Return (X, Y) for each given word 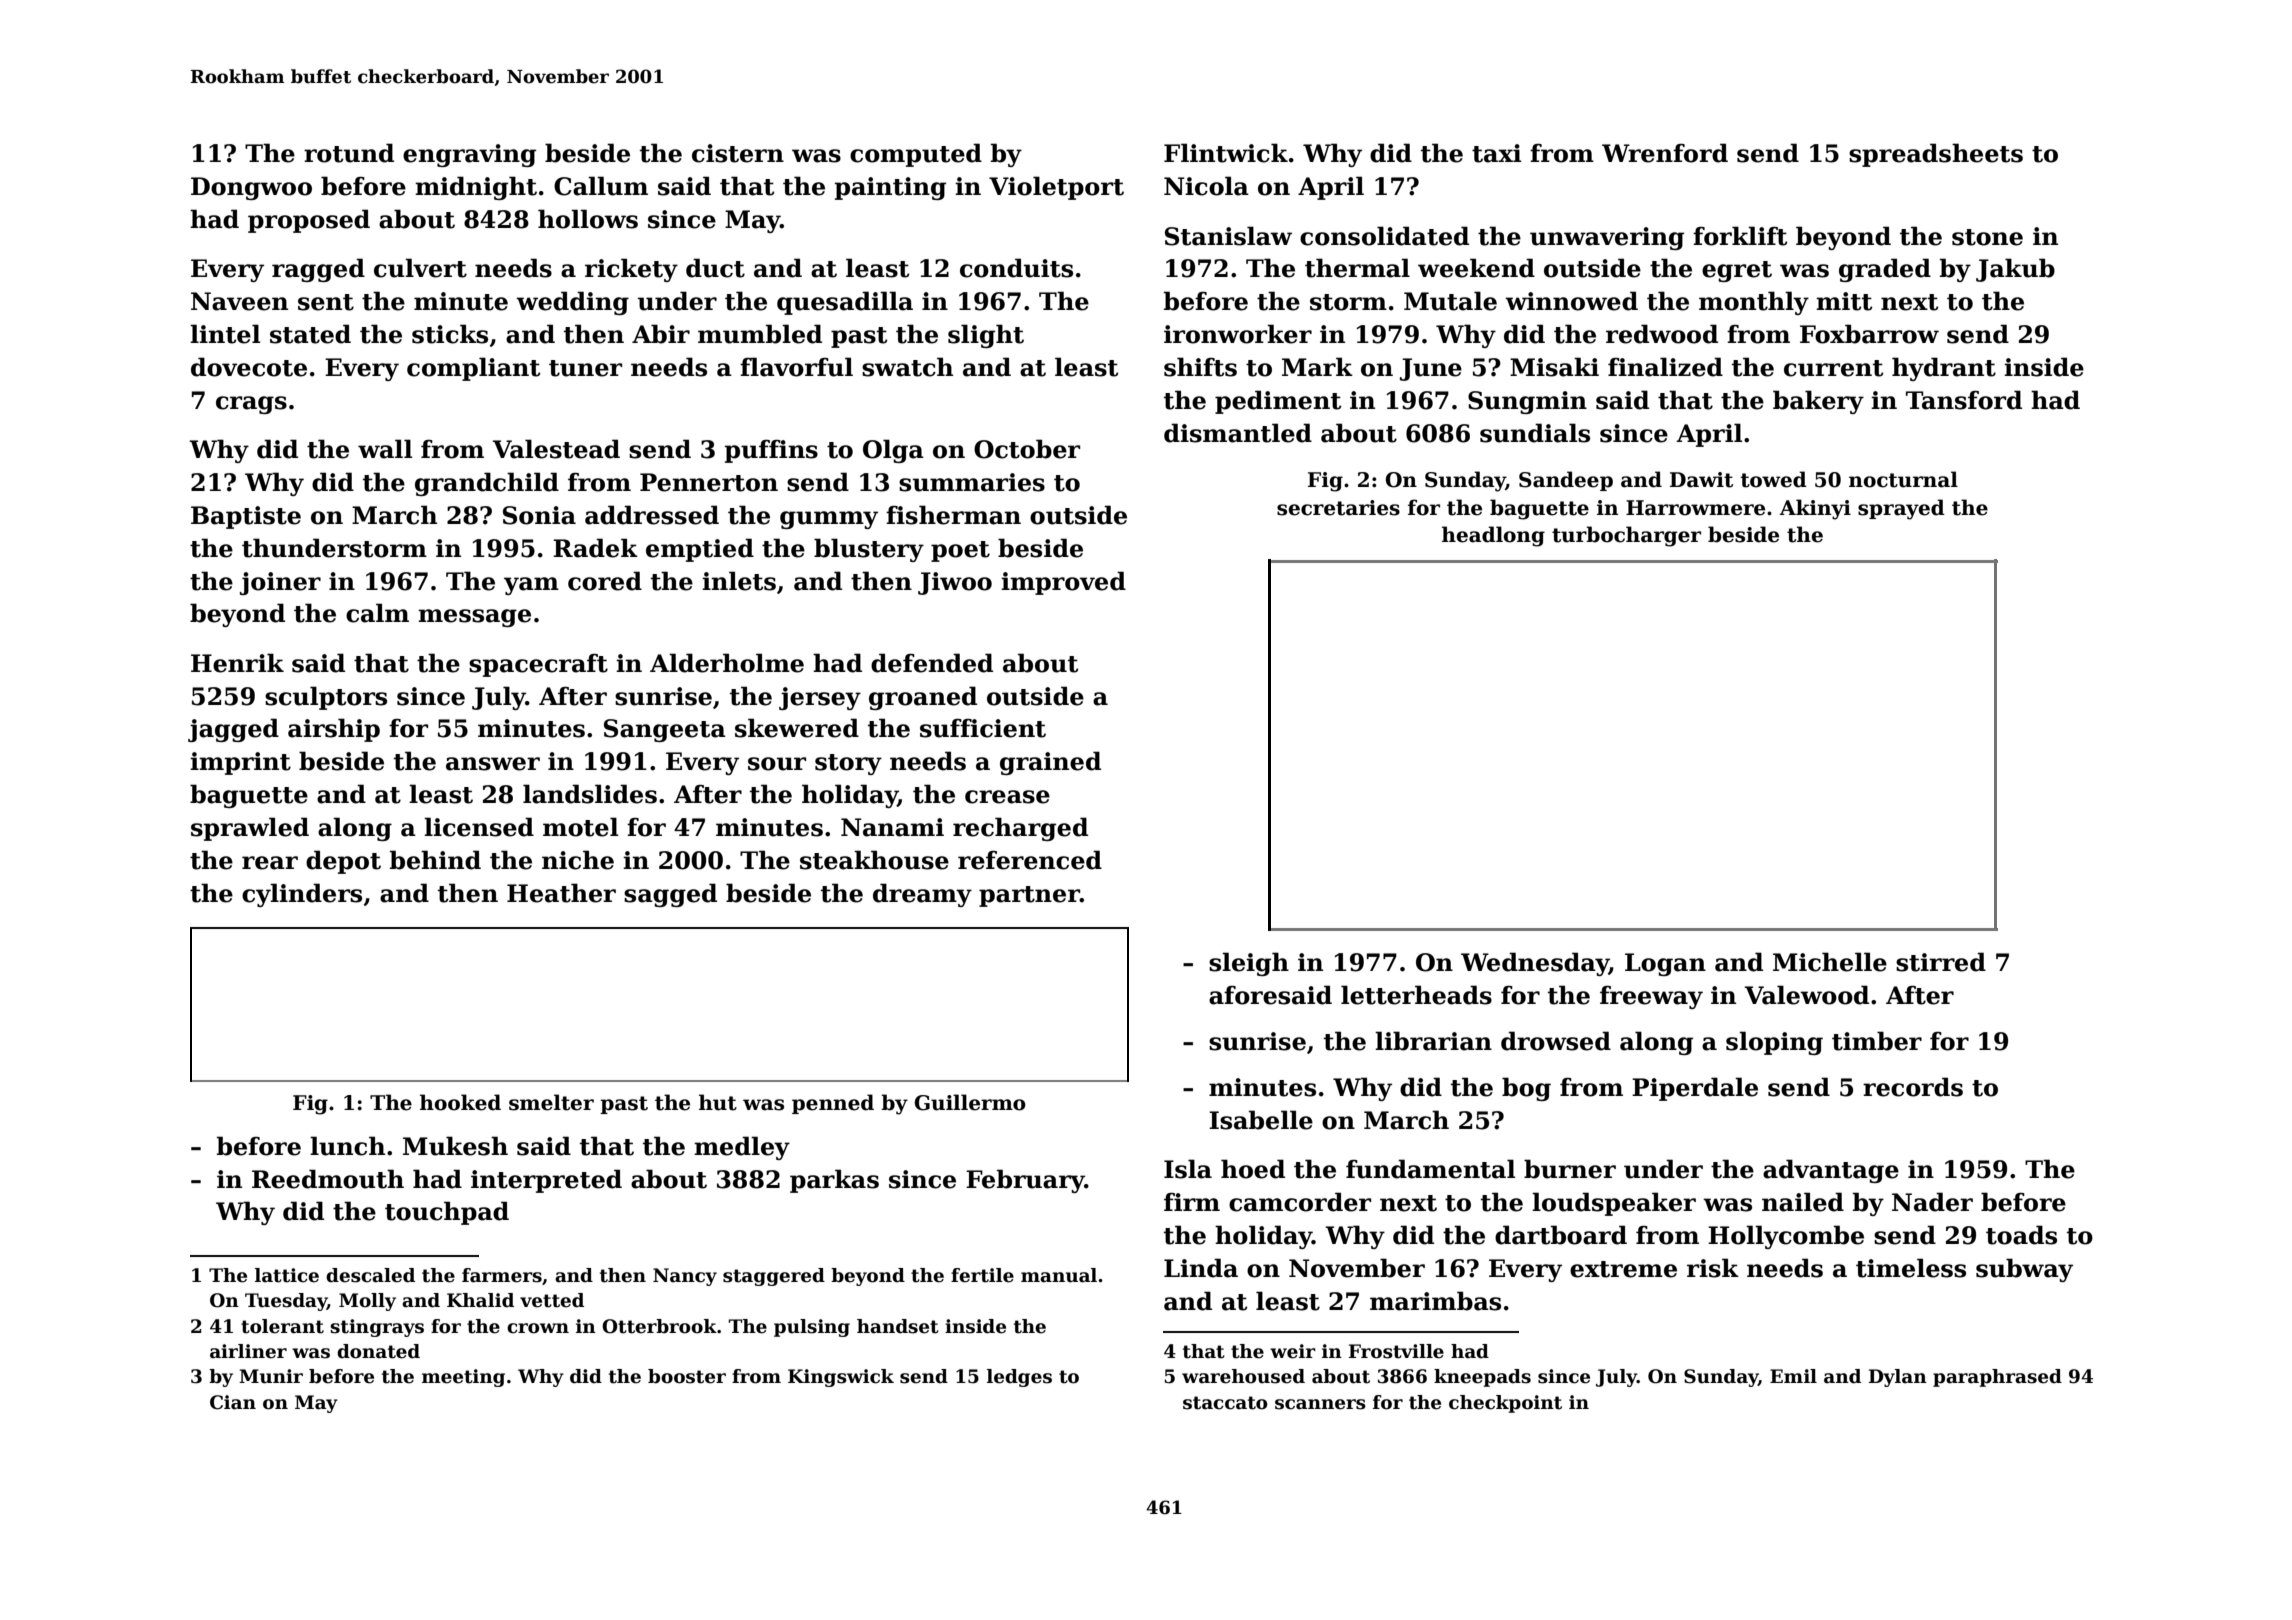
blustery (869, 550)
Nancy (685, 1277)
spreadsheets (1936, 155)
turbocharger (1626, 536)
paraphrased (1997, 1378)
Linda (1201, 1268)
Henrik (237, 663)
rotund (349, 153)
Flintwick (1226, 153)
